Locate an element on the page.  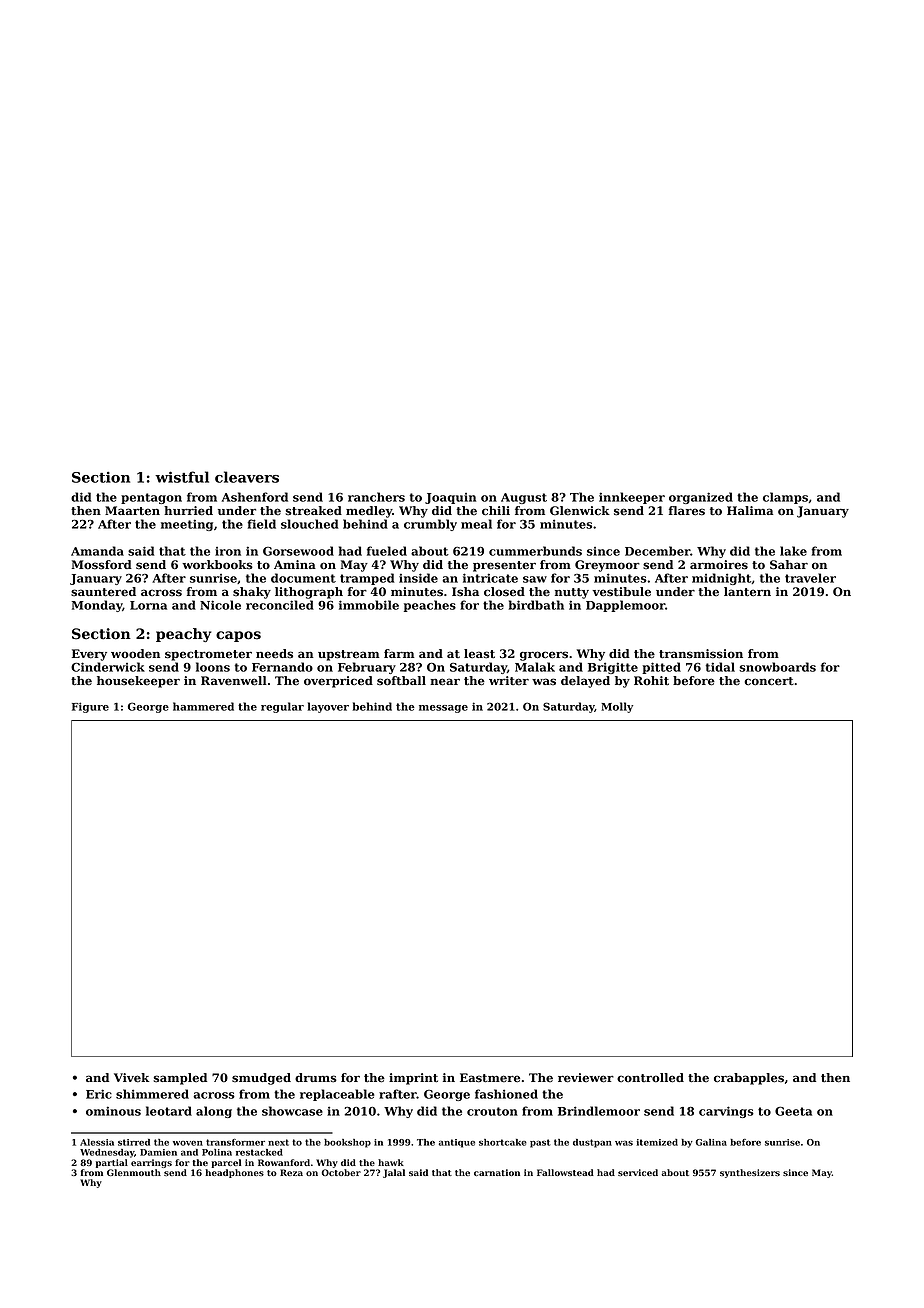
wistful is located at coordinates (182, 477).
